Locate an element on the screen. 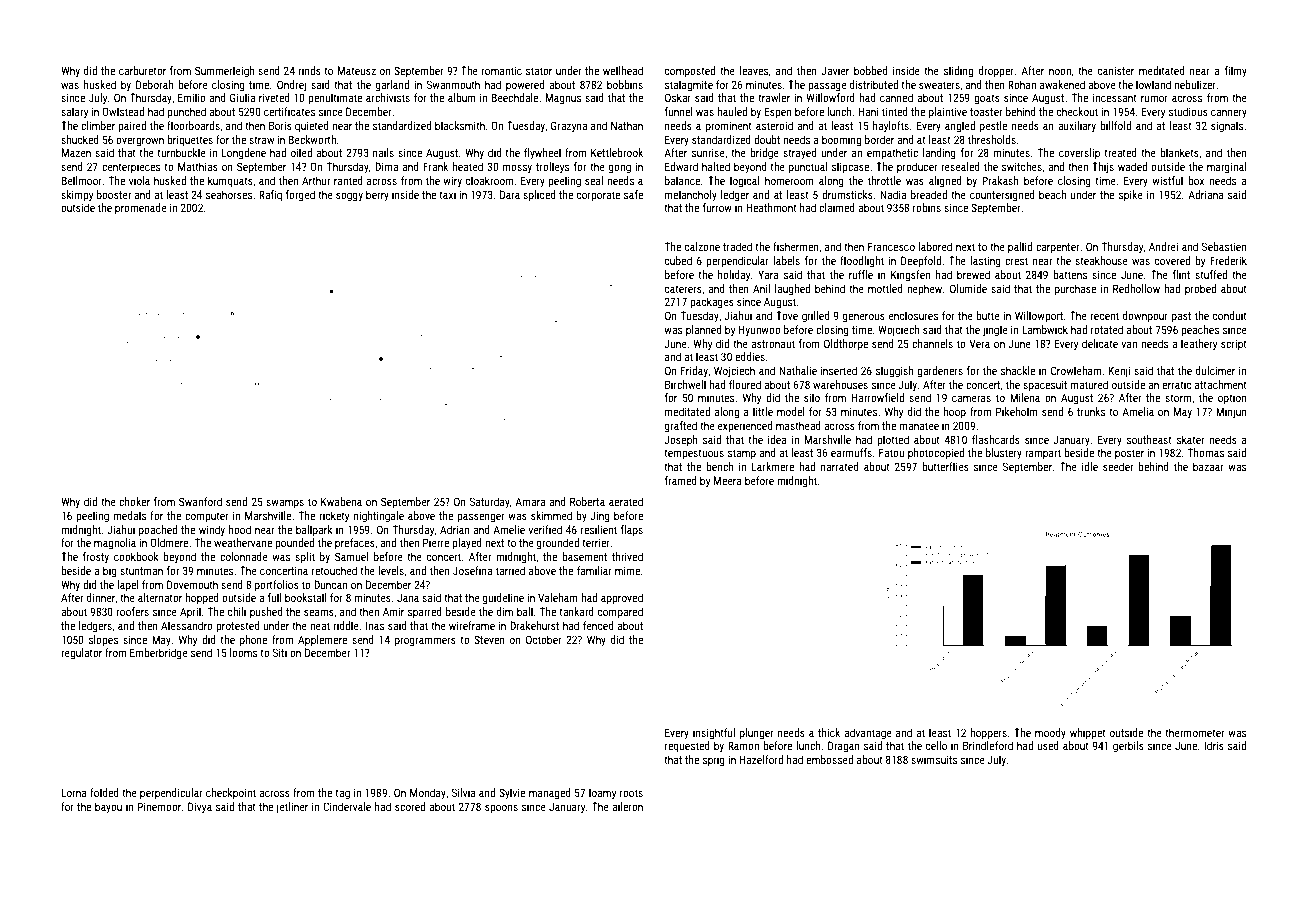 The width and height of the screenshot is (1308, 924). Drakehurst is located at coordinates (534, 625).
